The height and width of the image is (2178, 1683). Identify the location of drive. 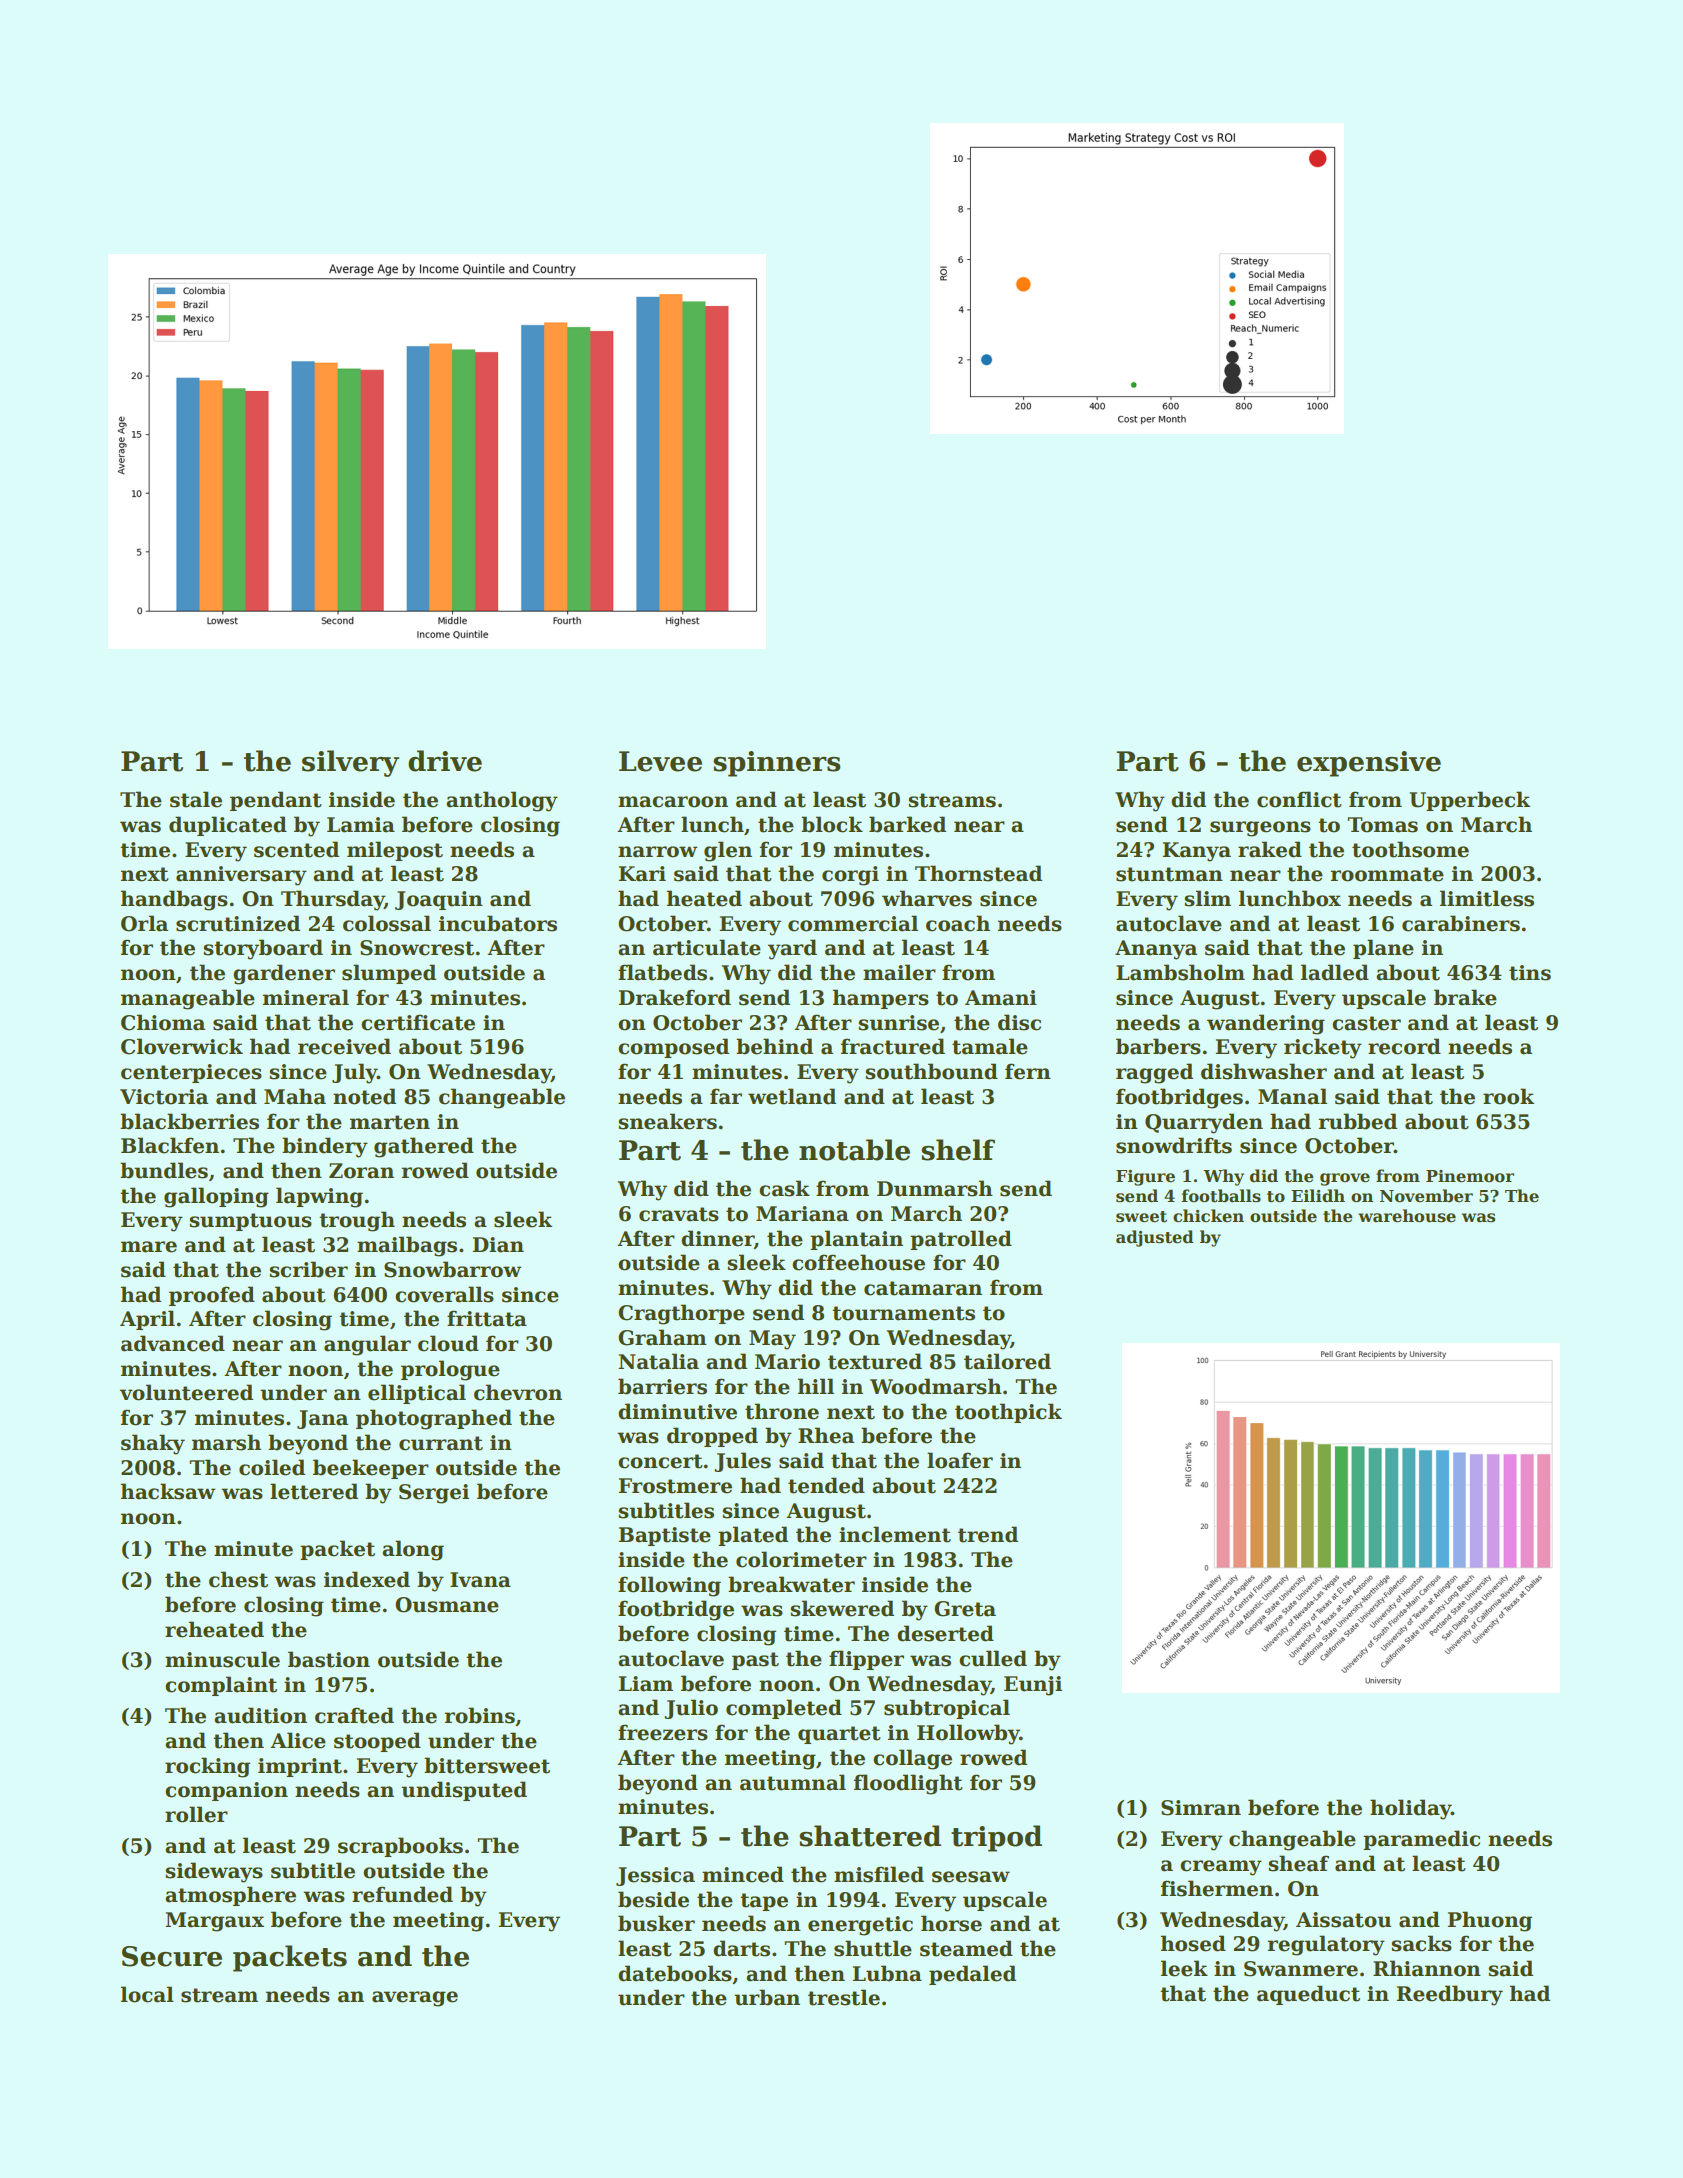
(445, 761).
